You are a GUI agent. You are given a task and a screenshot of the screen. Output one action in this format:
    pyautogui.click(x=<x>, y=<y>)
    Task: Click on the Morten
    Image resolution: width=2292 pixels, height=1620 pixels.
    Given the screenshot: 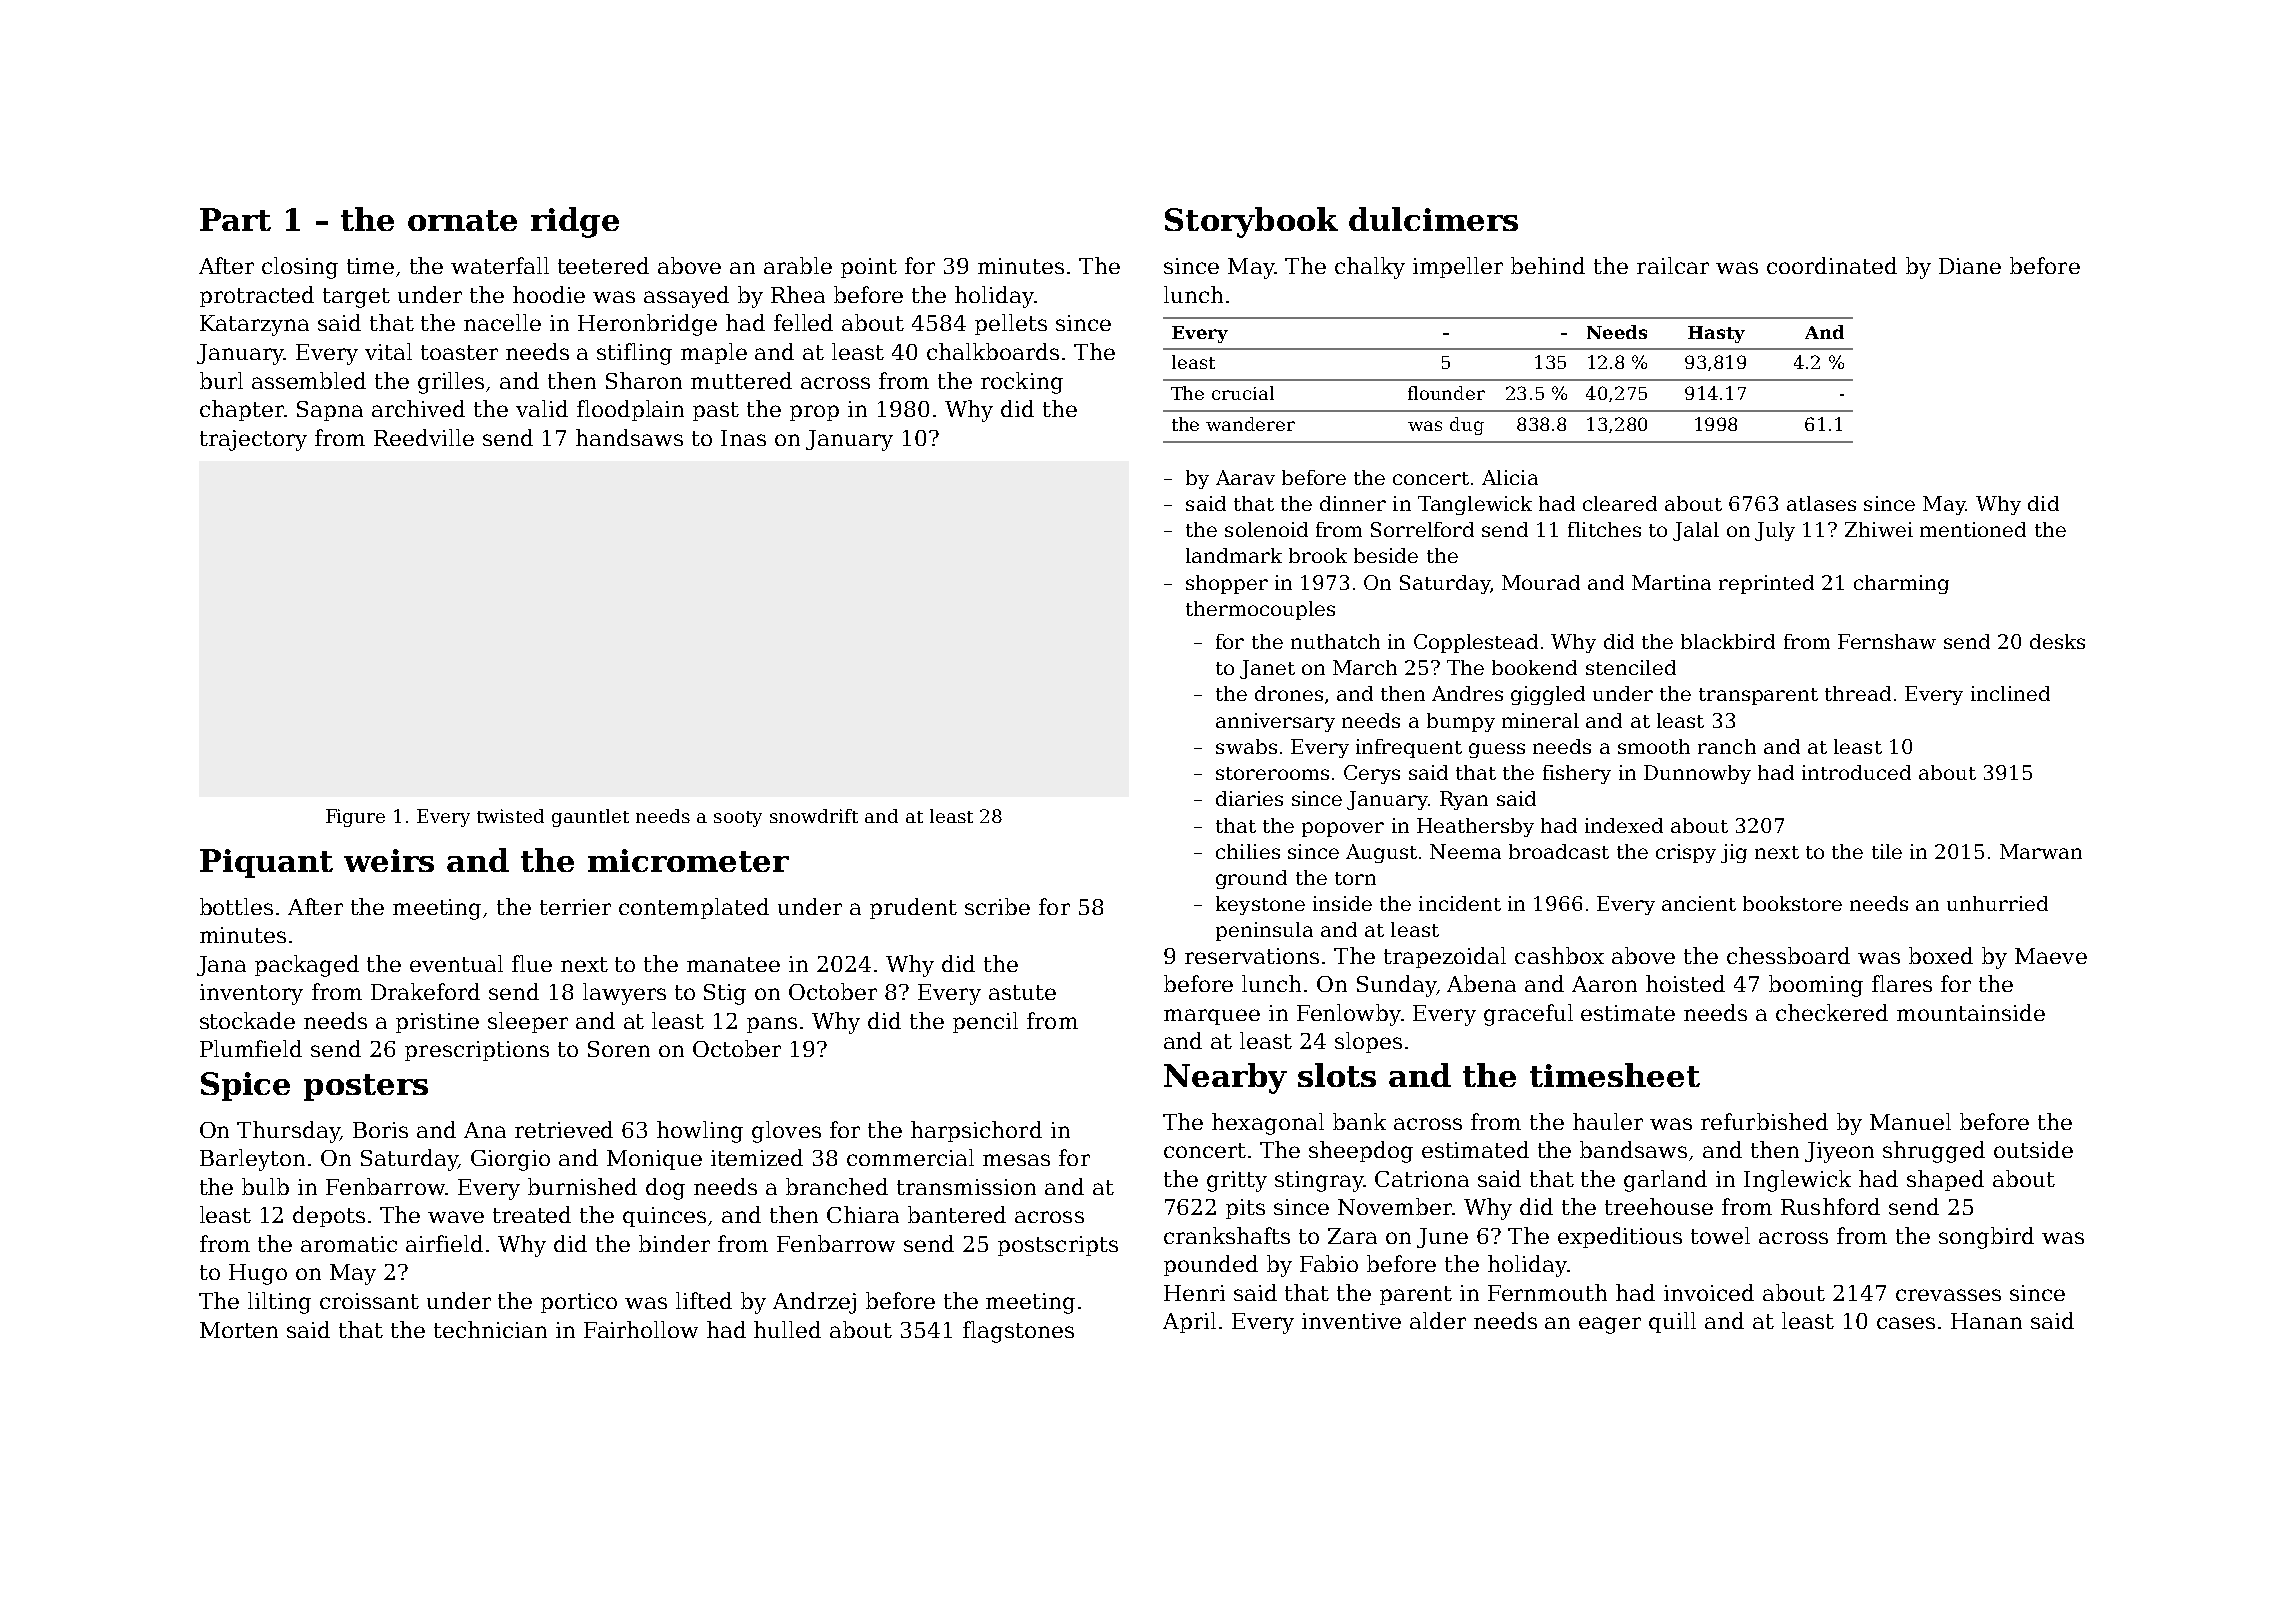 What is the action you would take?
    pyautogui.click(x=239, y=1330)
